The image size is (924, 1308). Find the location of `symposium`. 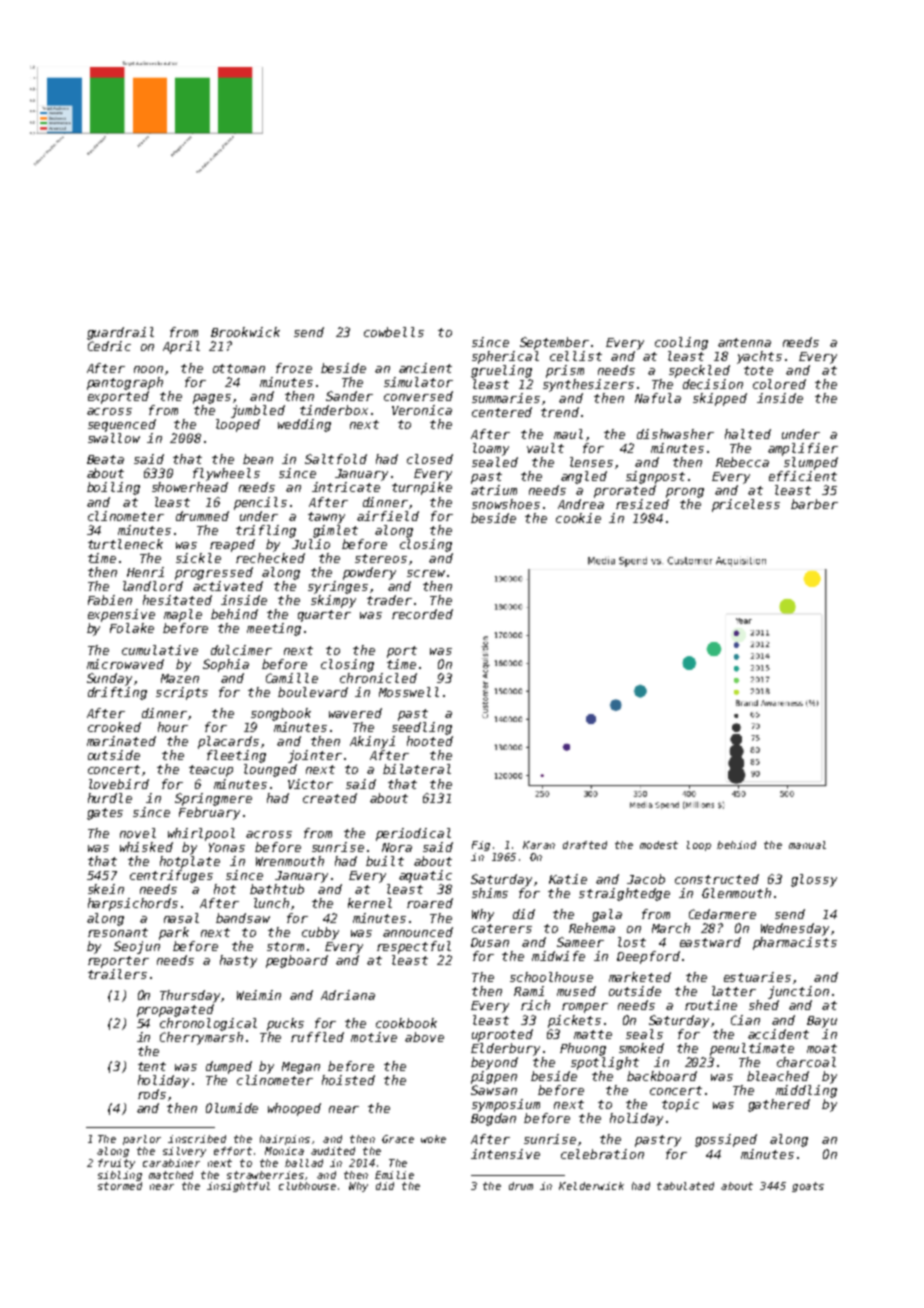

symposium is located at coordinates (506, 1105).
